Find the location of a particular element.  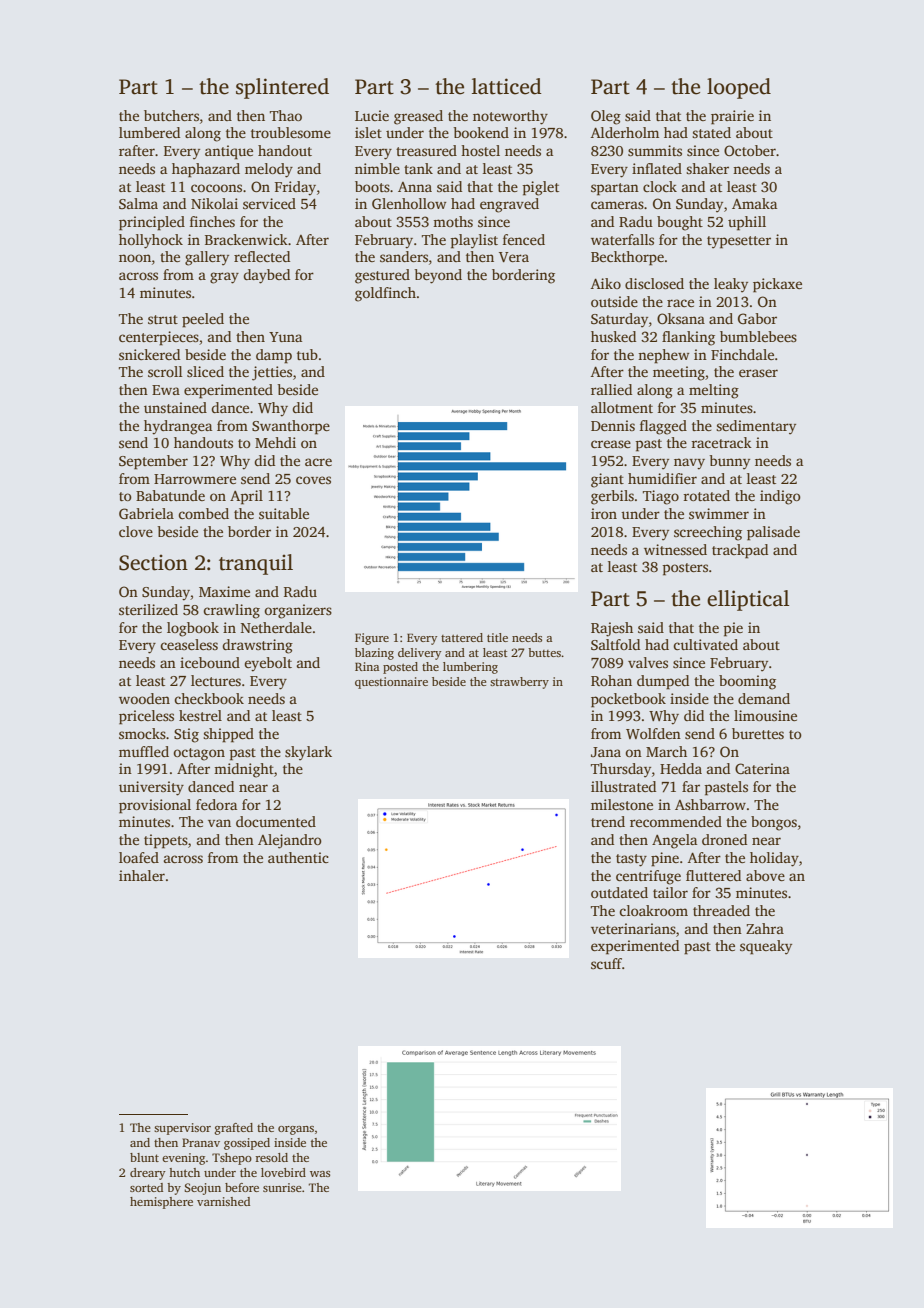

posters is located at coordinates (685, 569).
